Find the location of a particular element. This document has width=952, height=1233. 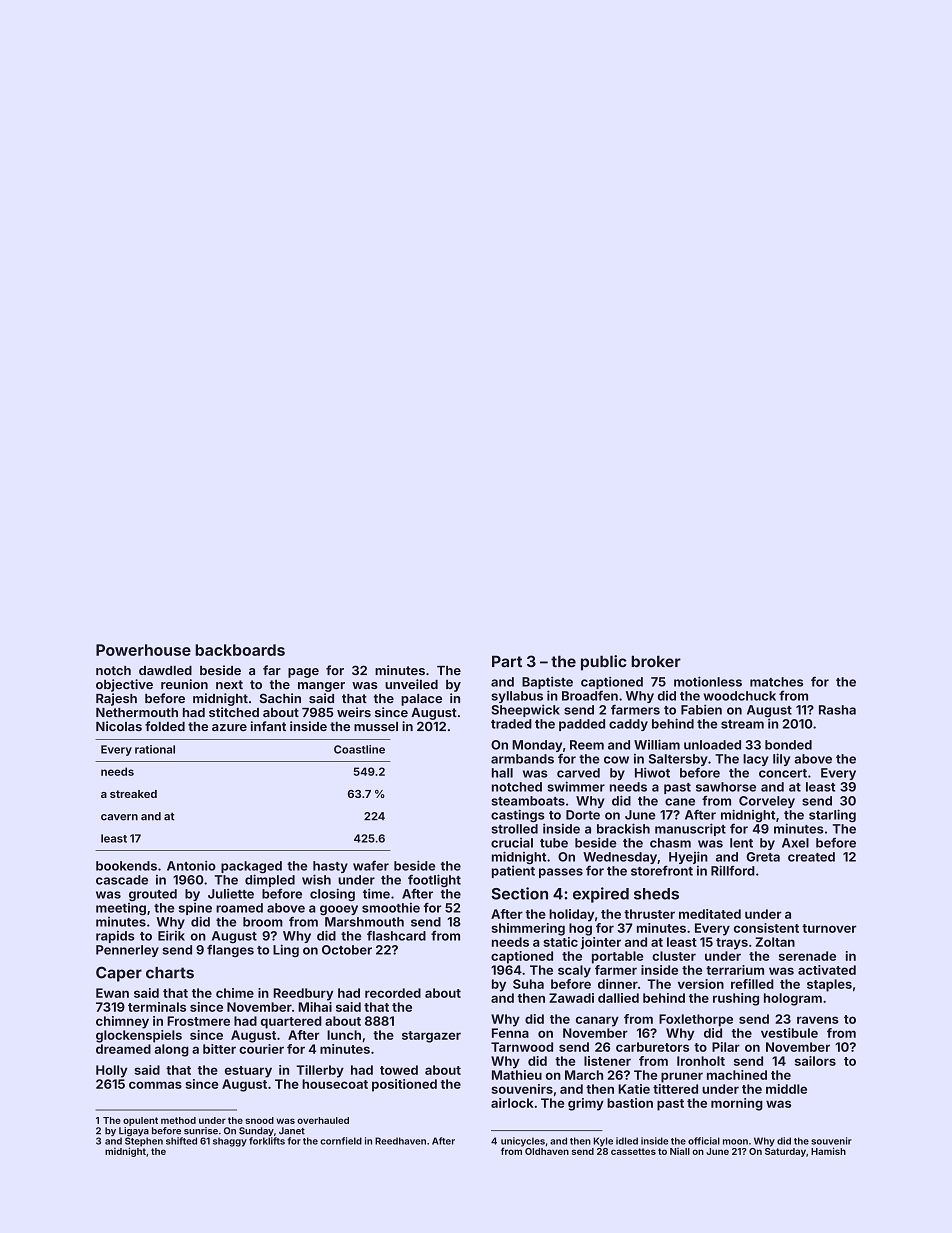

method is located at coordinates (178, 1120).
